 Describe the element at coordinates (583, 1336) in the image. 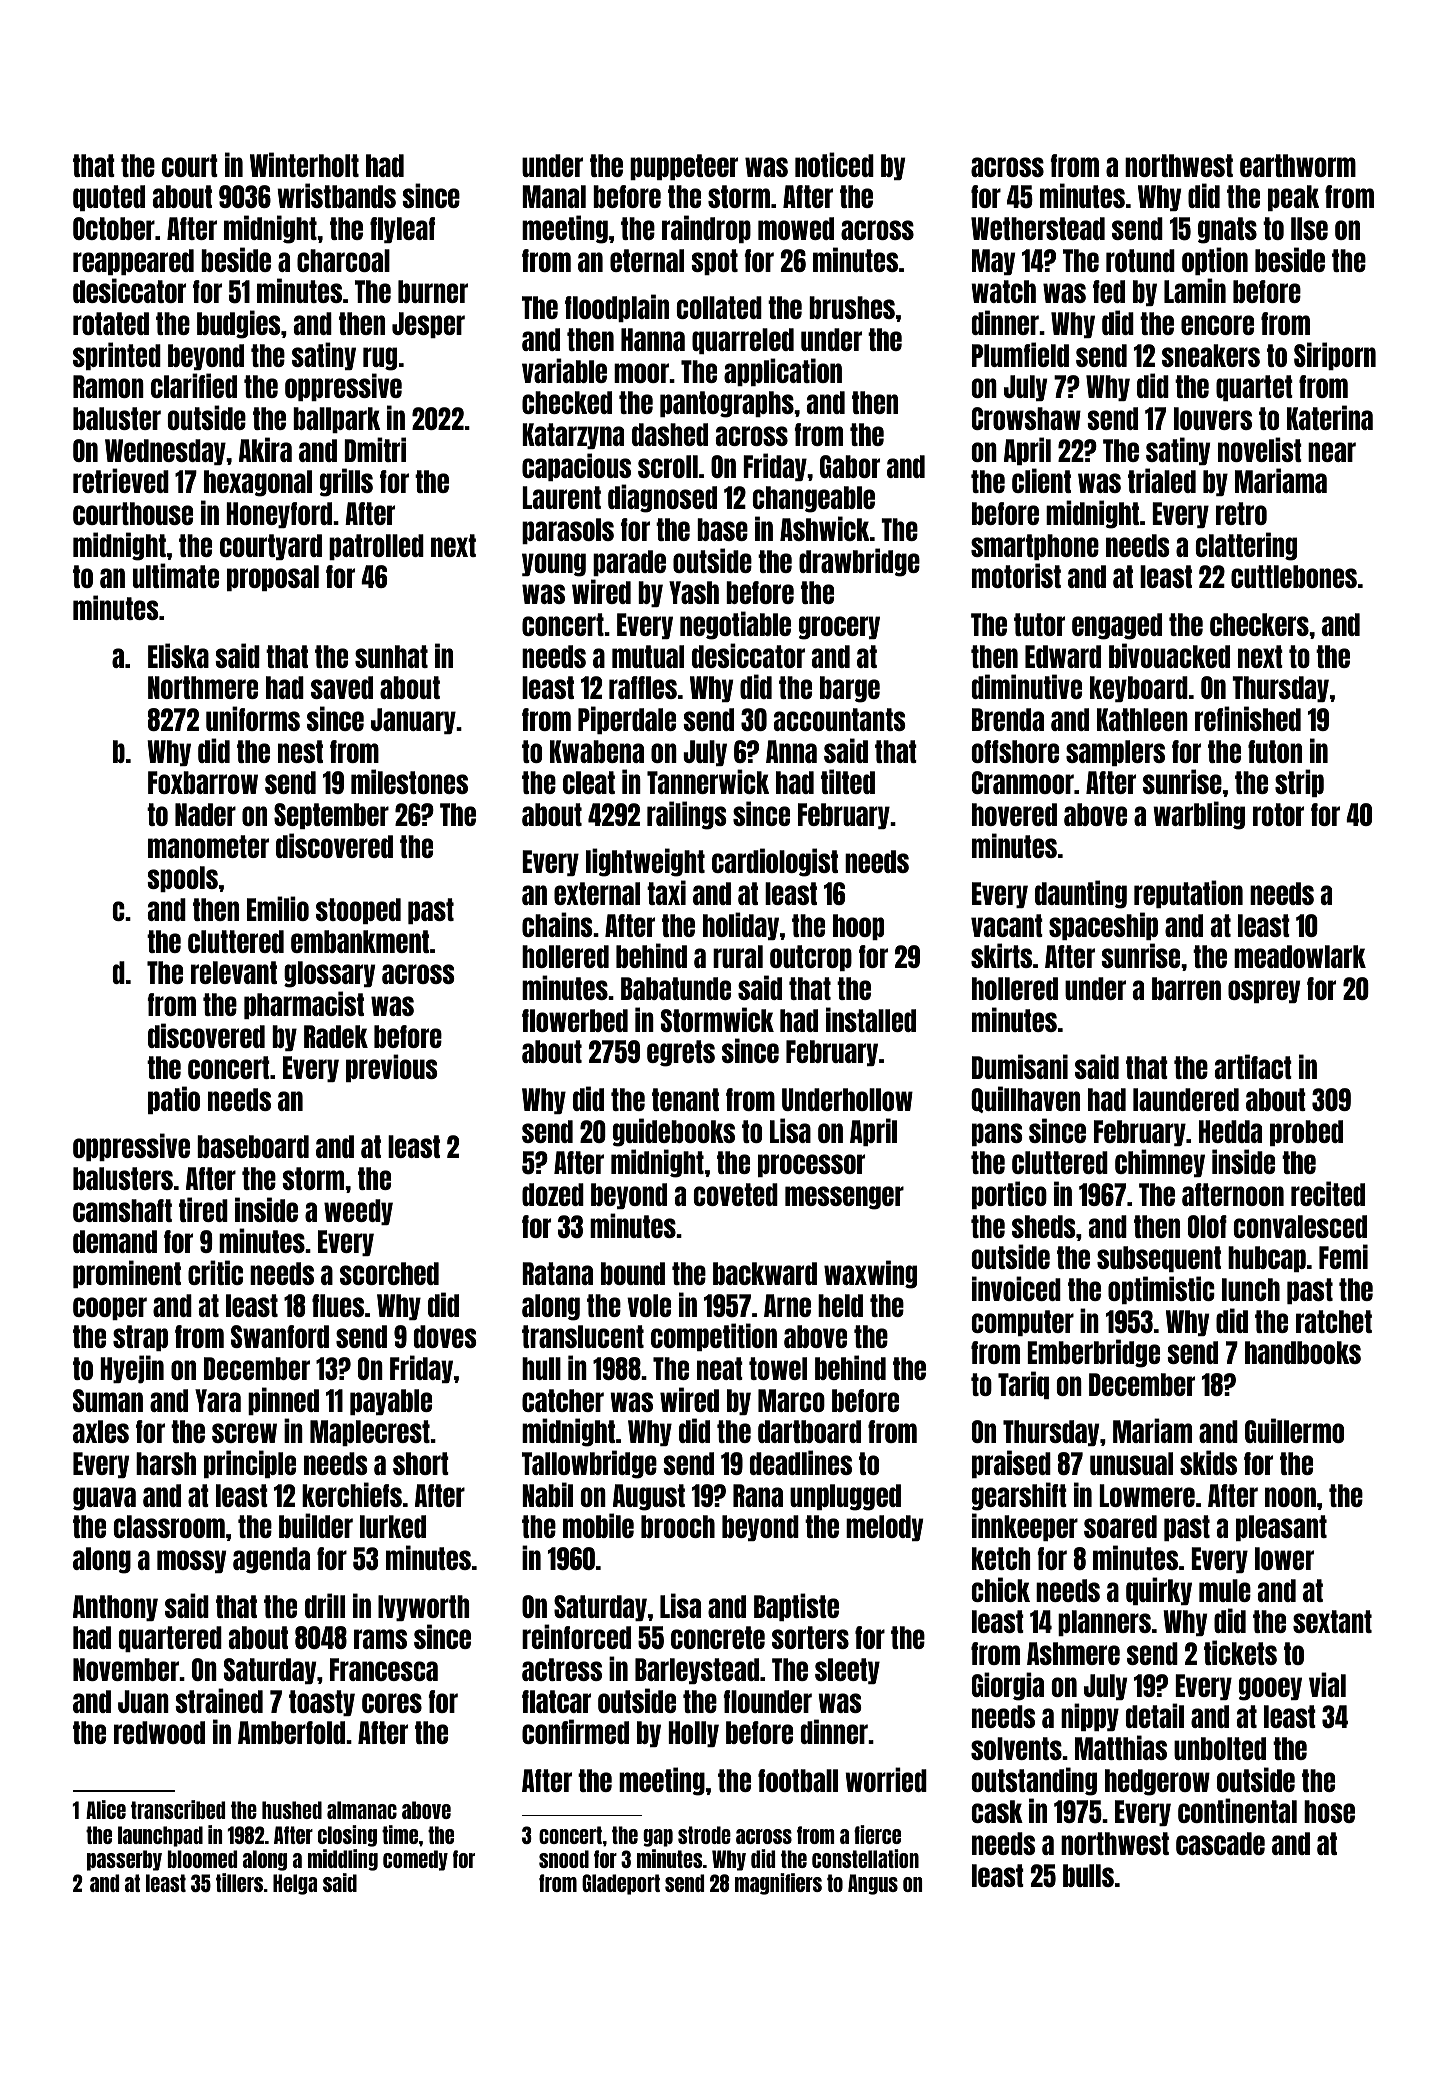

I see `translucent` at that location.
